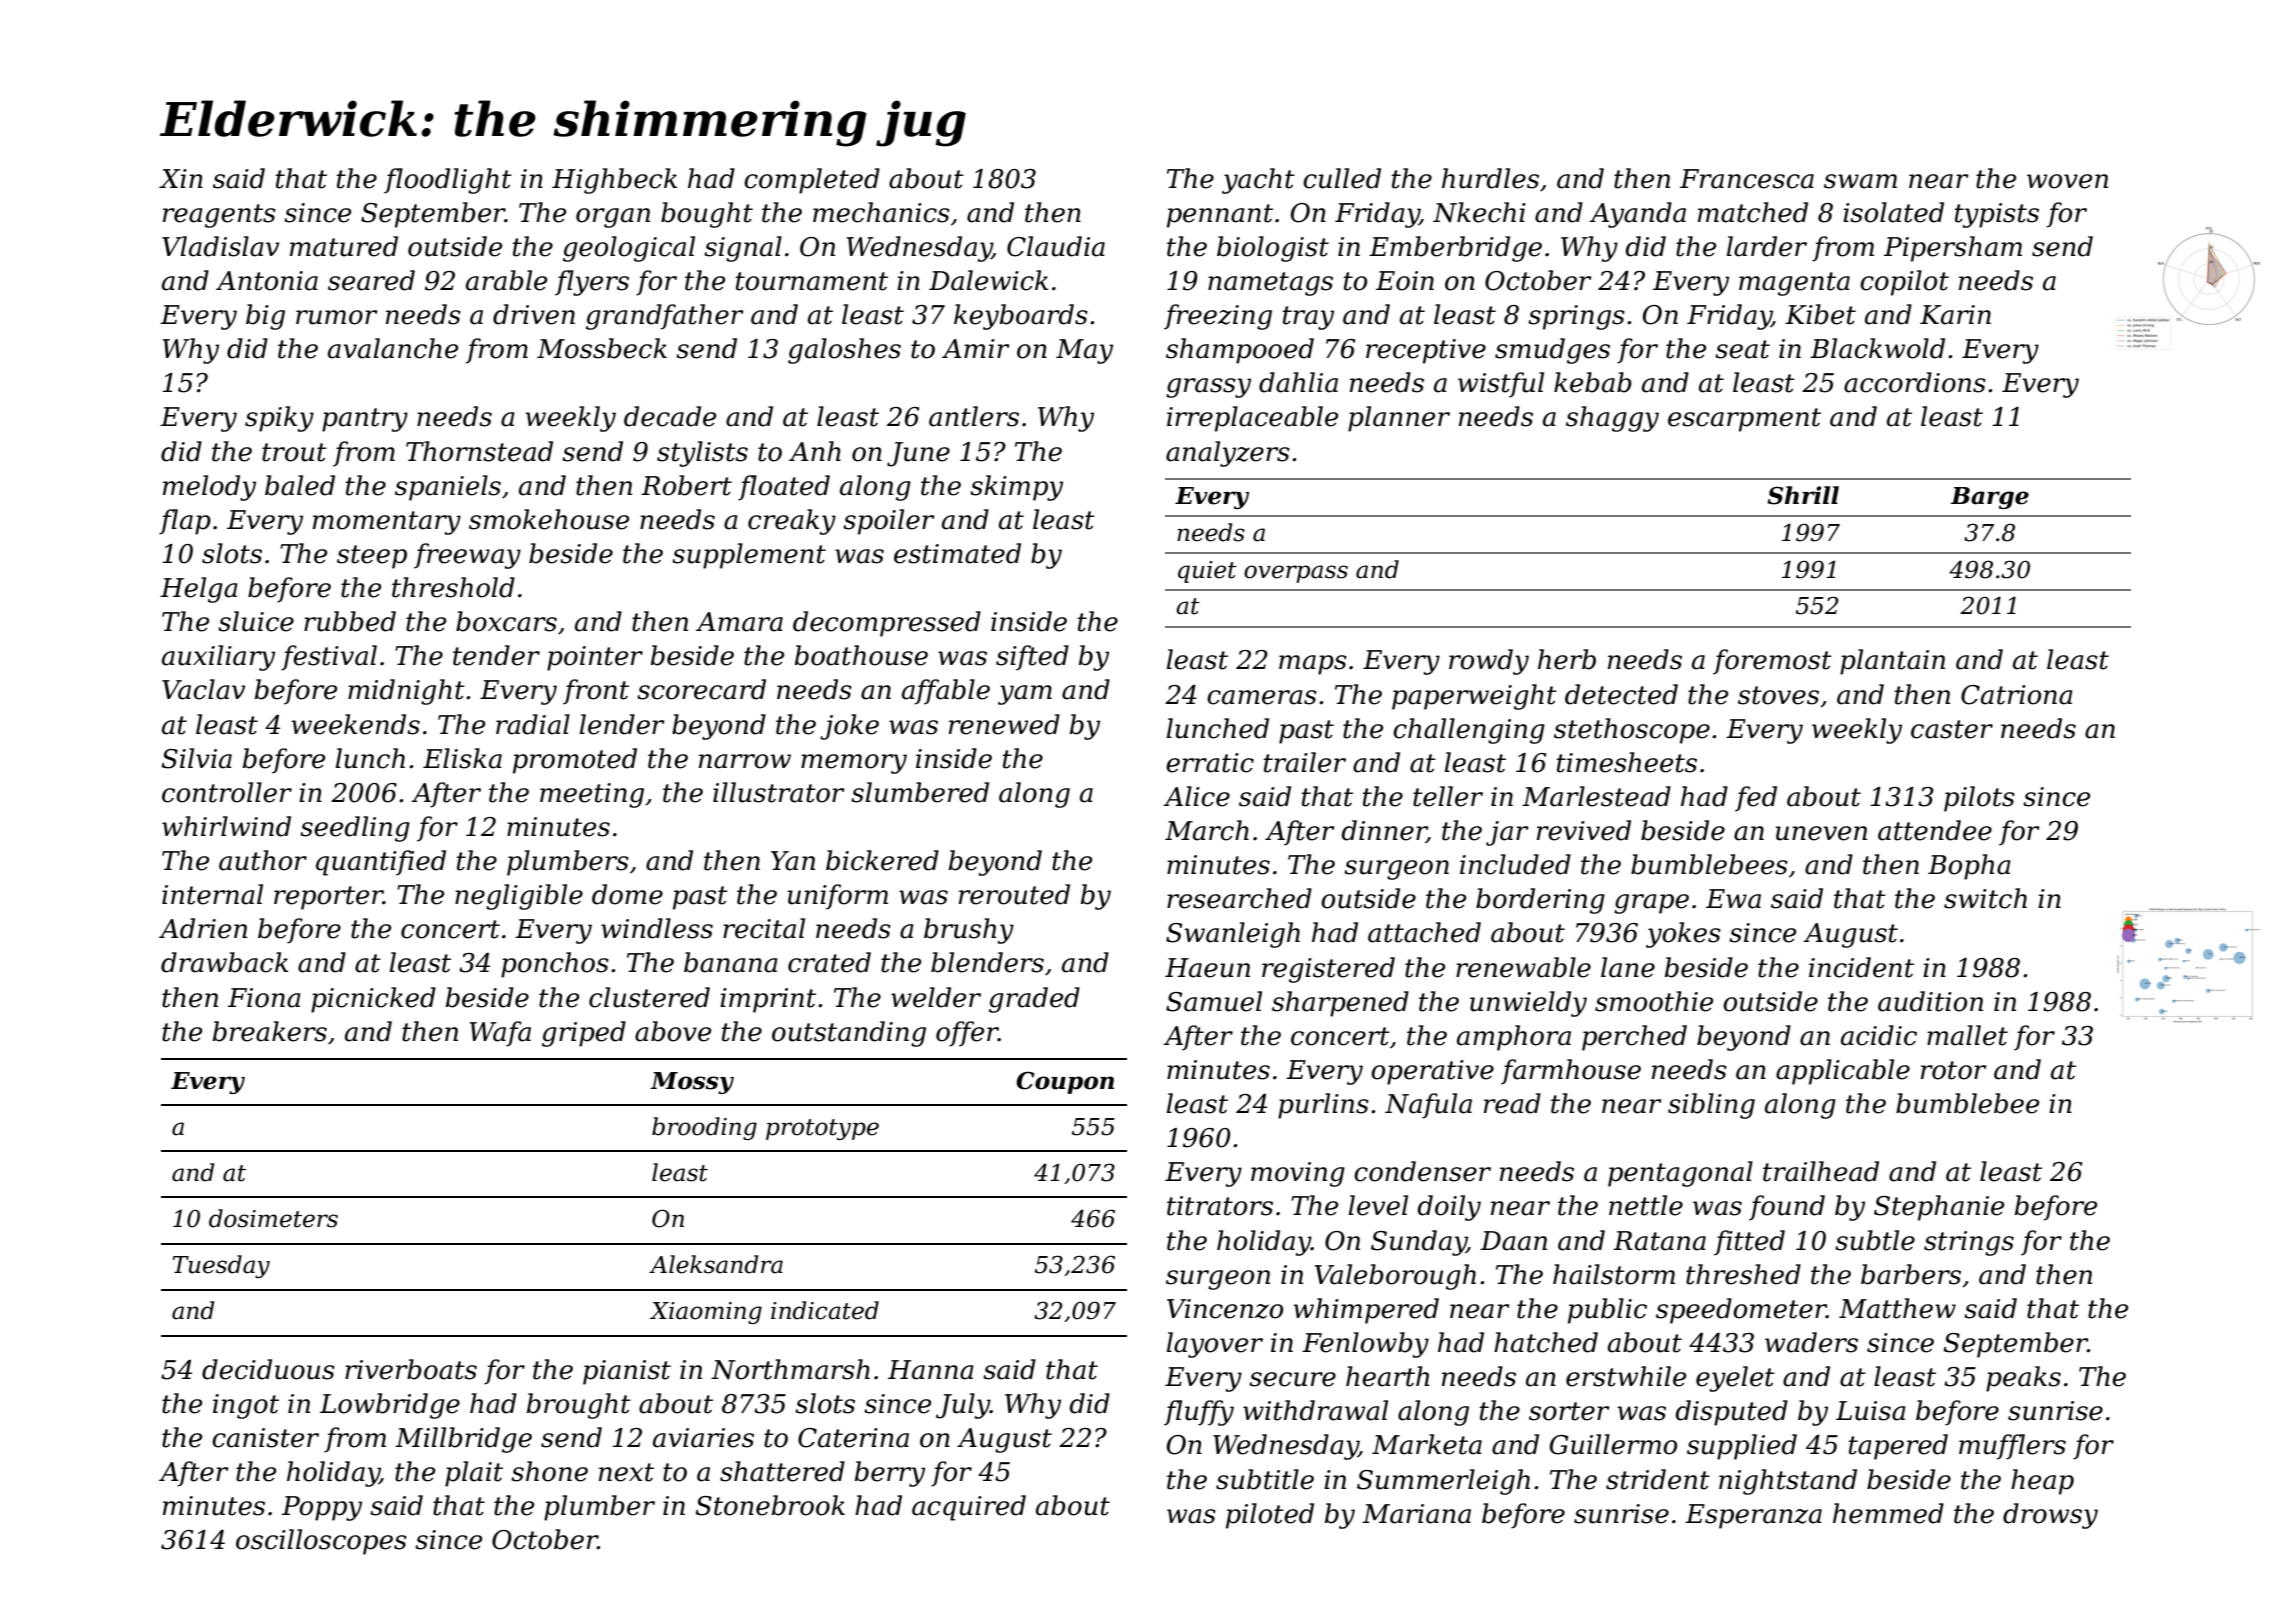 Image resolution: width=2292 pixels, height=1620 pixels. What do you see at coordinates (974, 416) in the page?
I see `antlers` at bounding box center [974, 416].
